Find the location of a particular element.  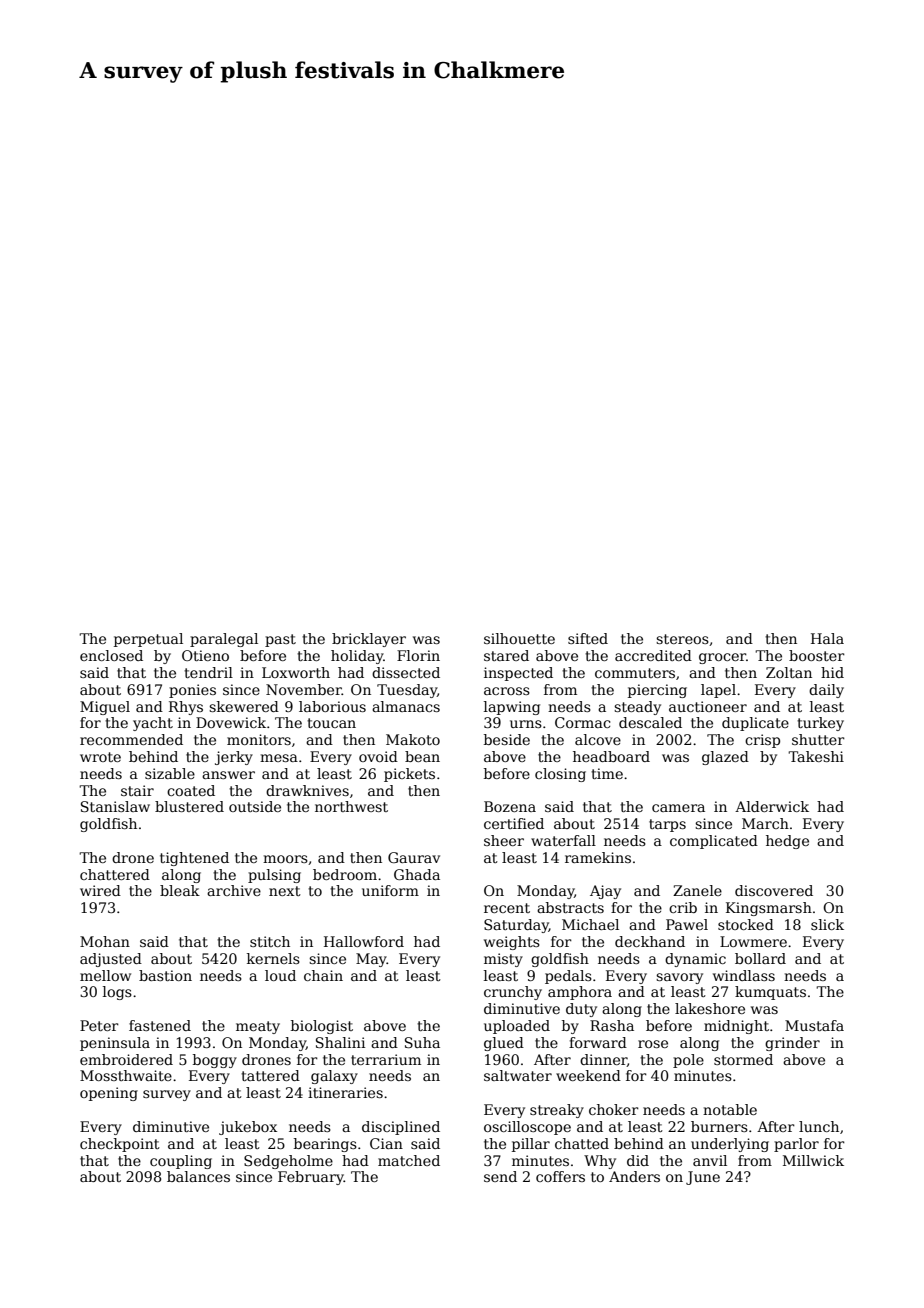

duty is located at coordinates (581, 1010).
